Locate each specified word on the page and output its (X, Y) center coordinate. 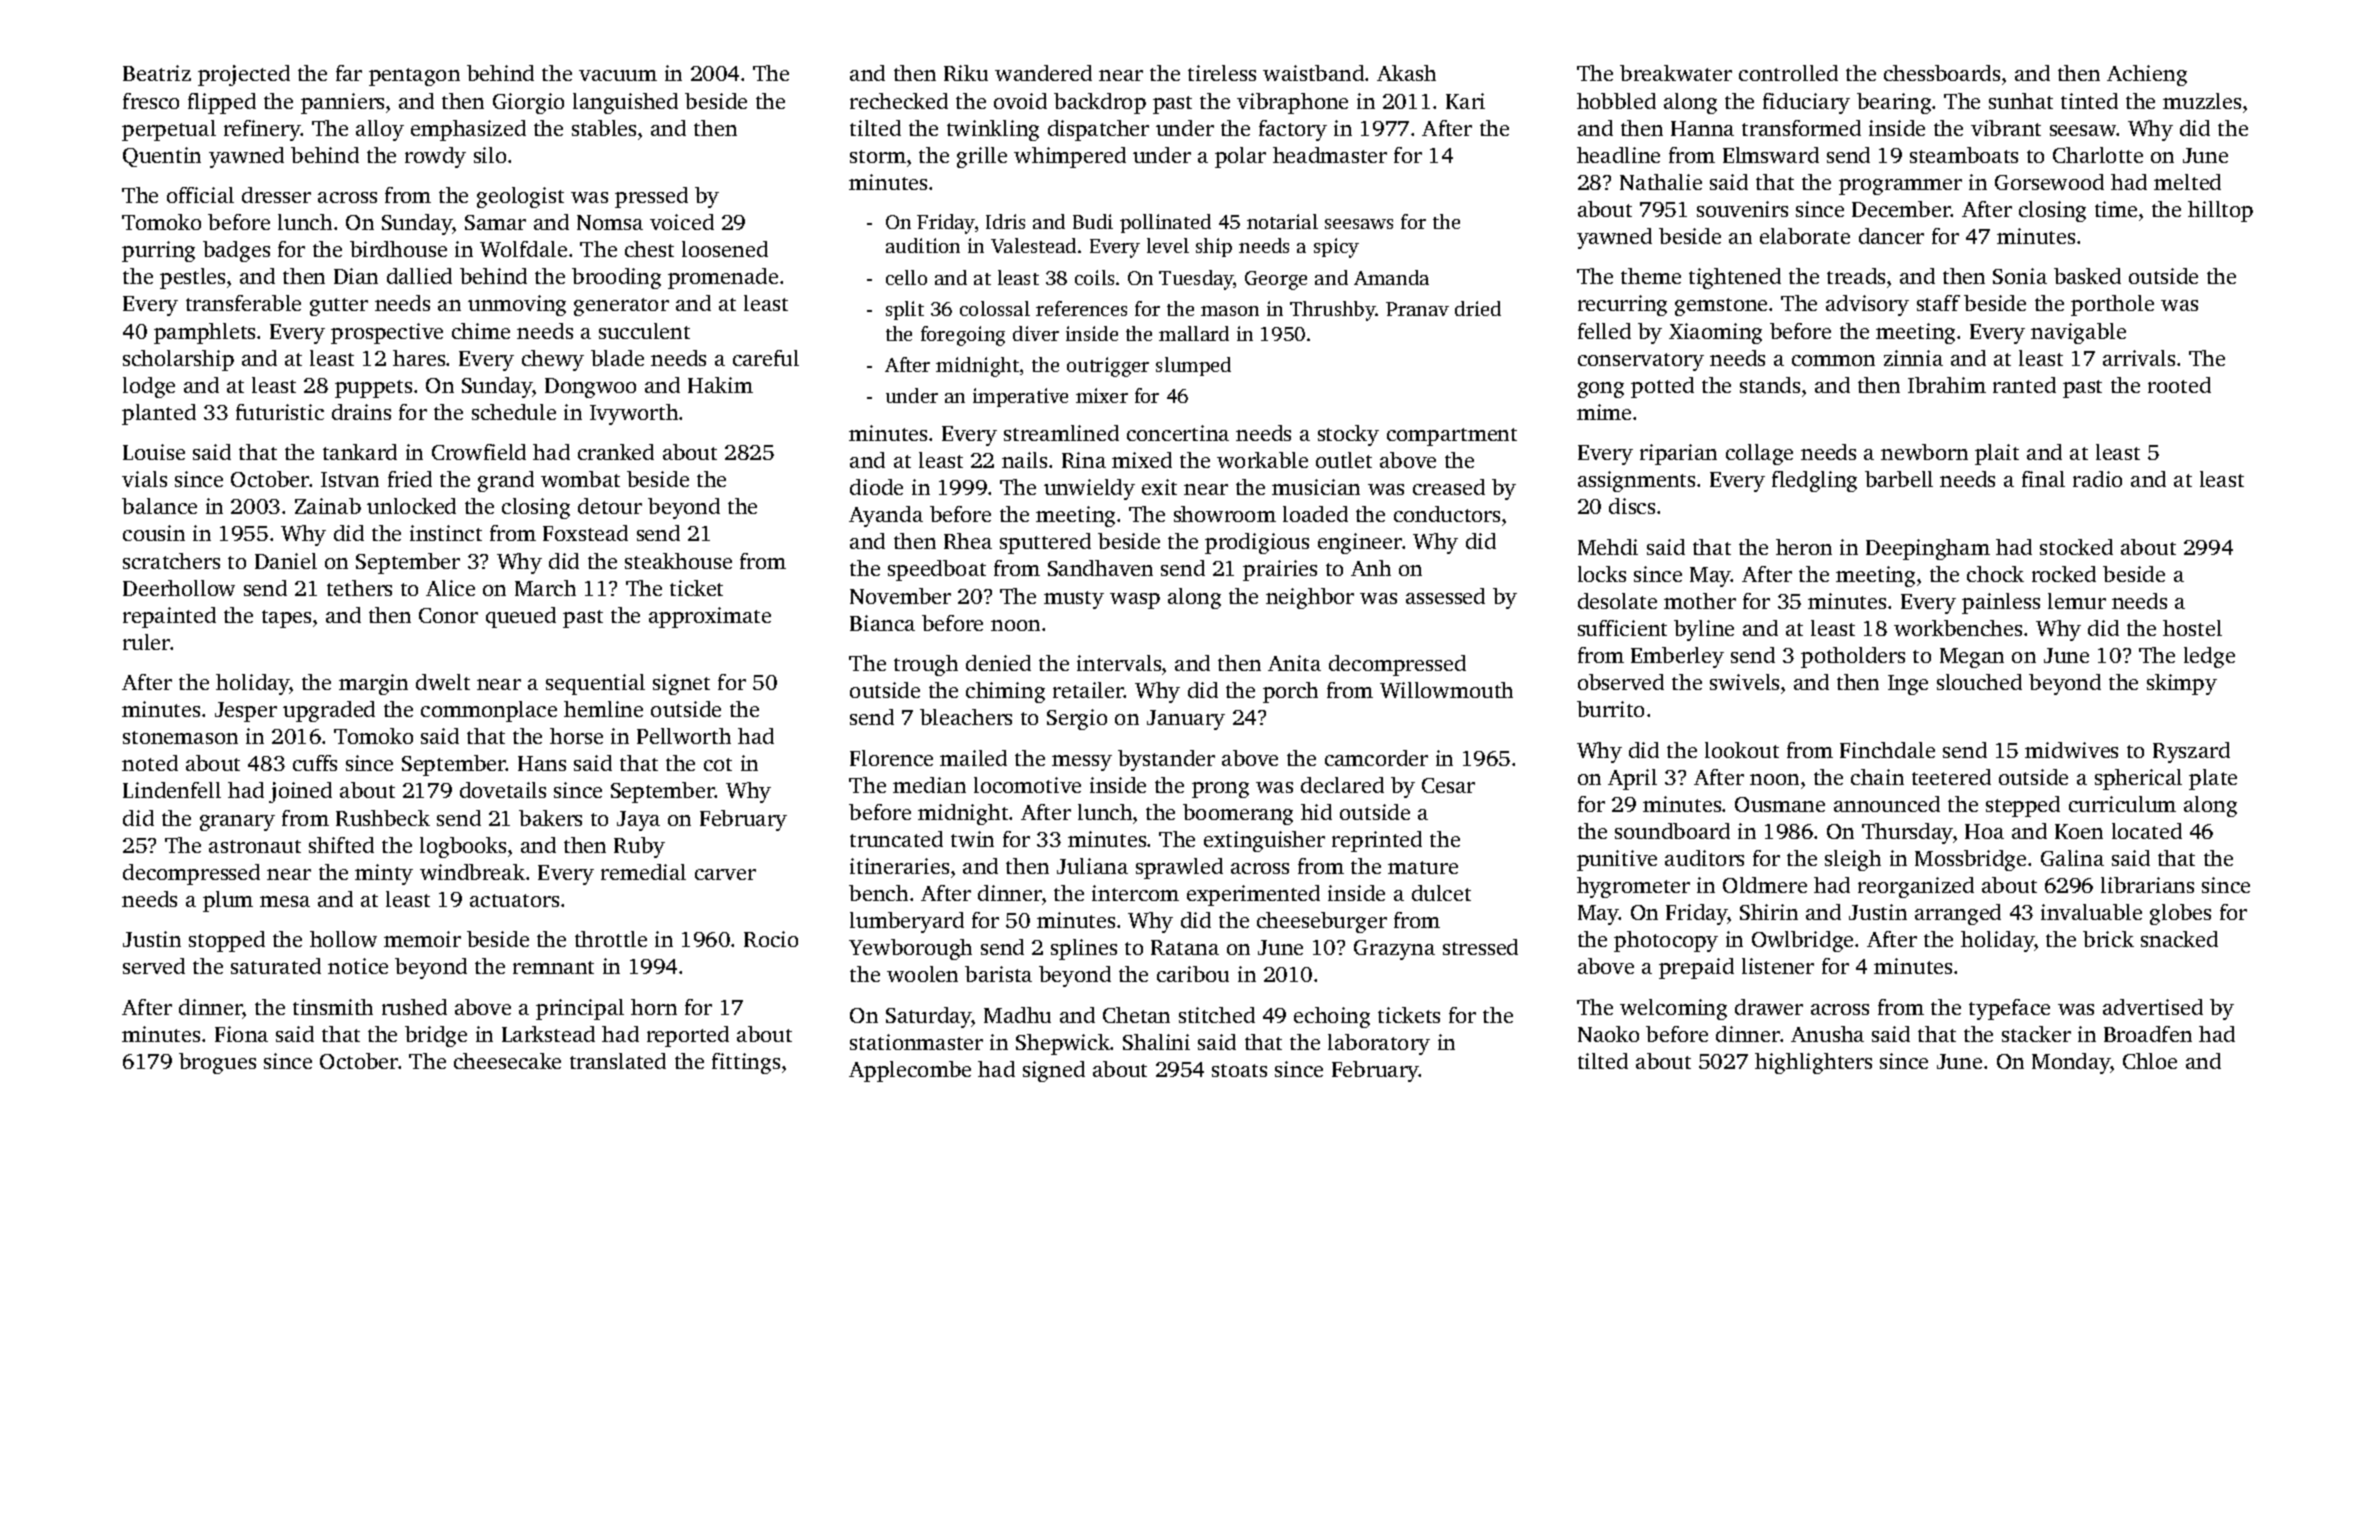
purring (158, 251)
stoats (1239, 1070)
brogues (217, 1063)
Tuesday (1196, 280)
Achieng (2147, 75)
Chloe (2150, 1061)
